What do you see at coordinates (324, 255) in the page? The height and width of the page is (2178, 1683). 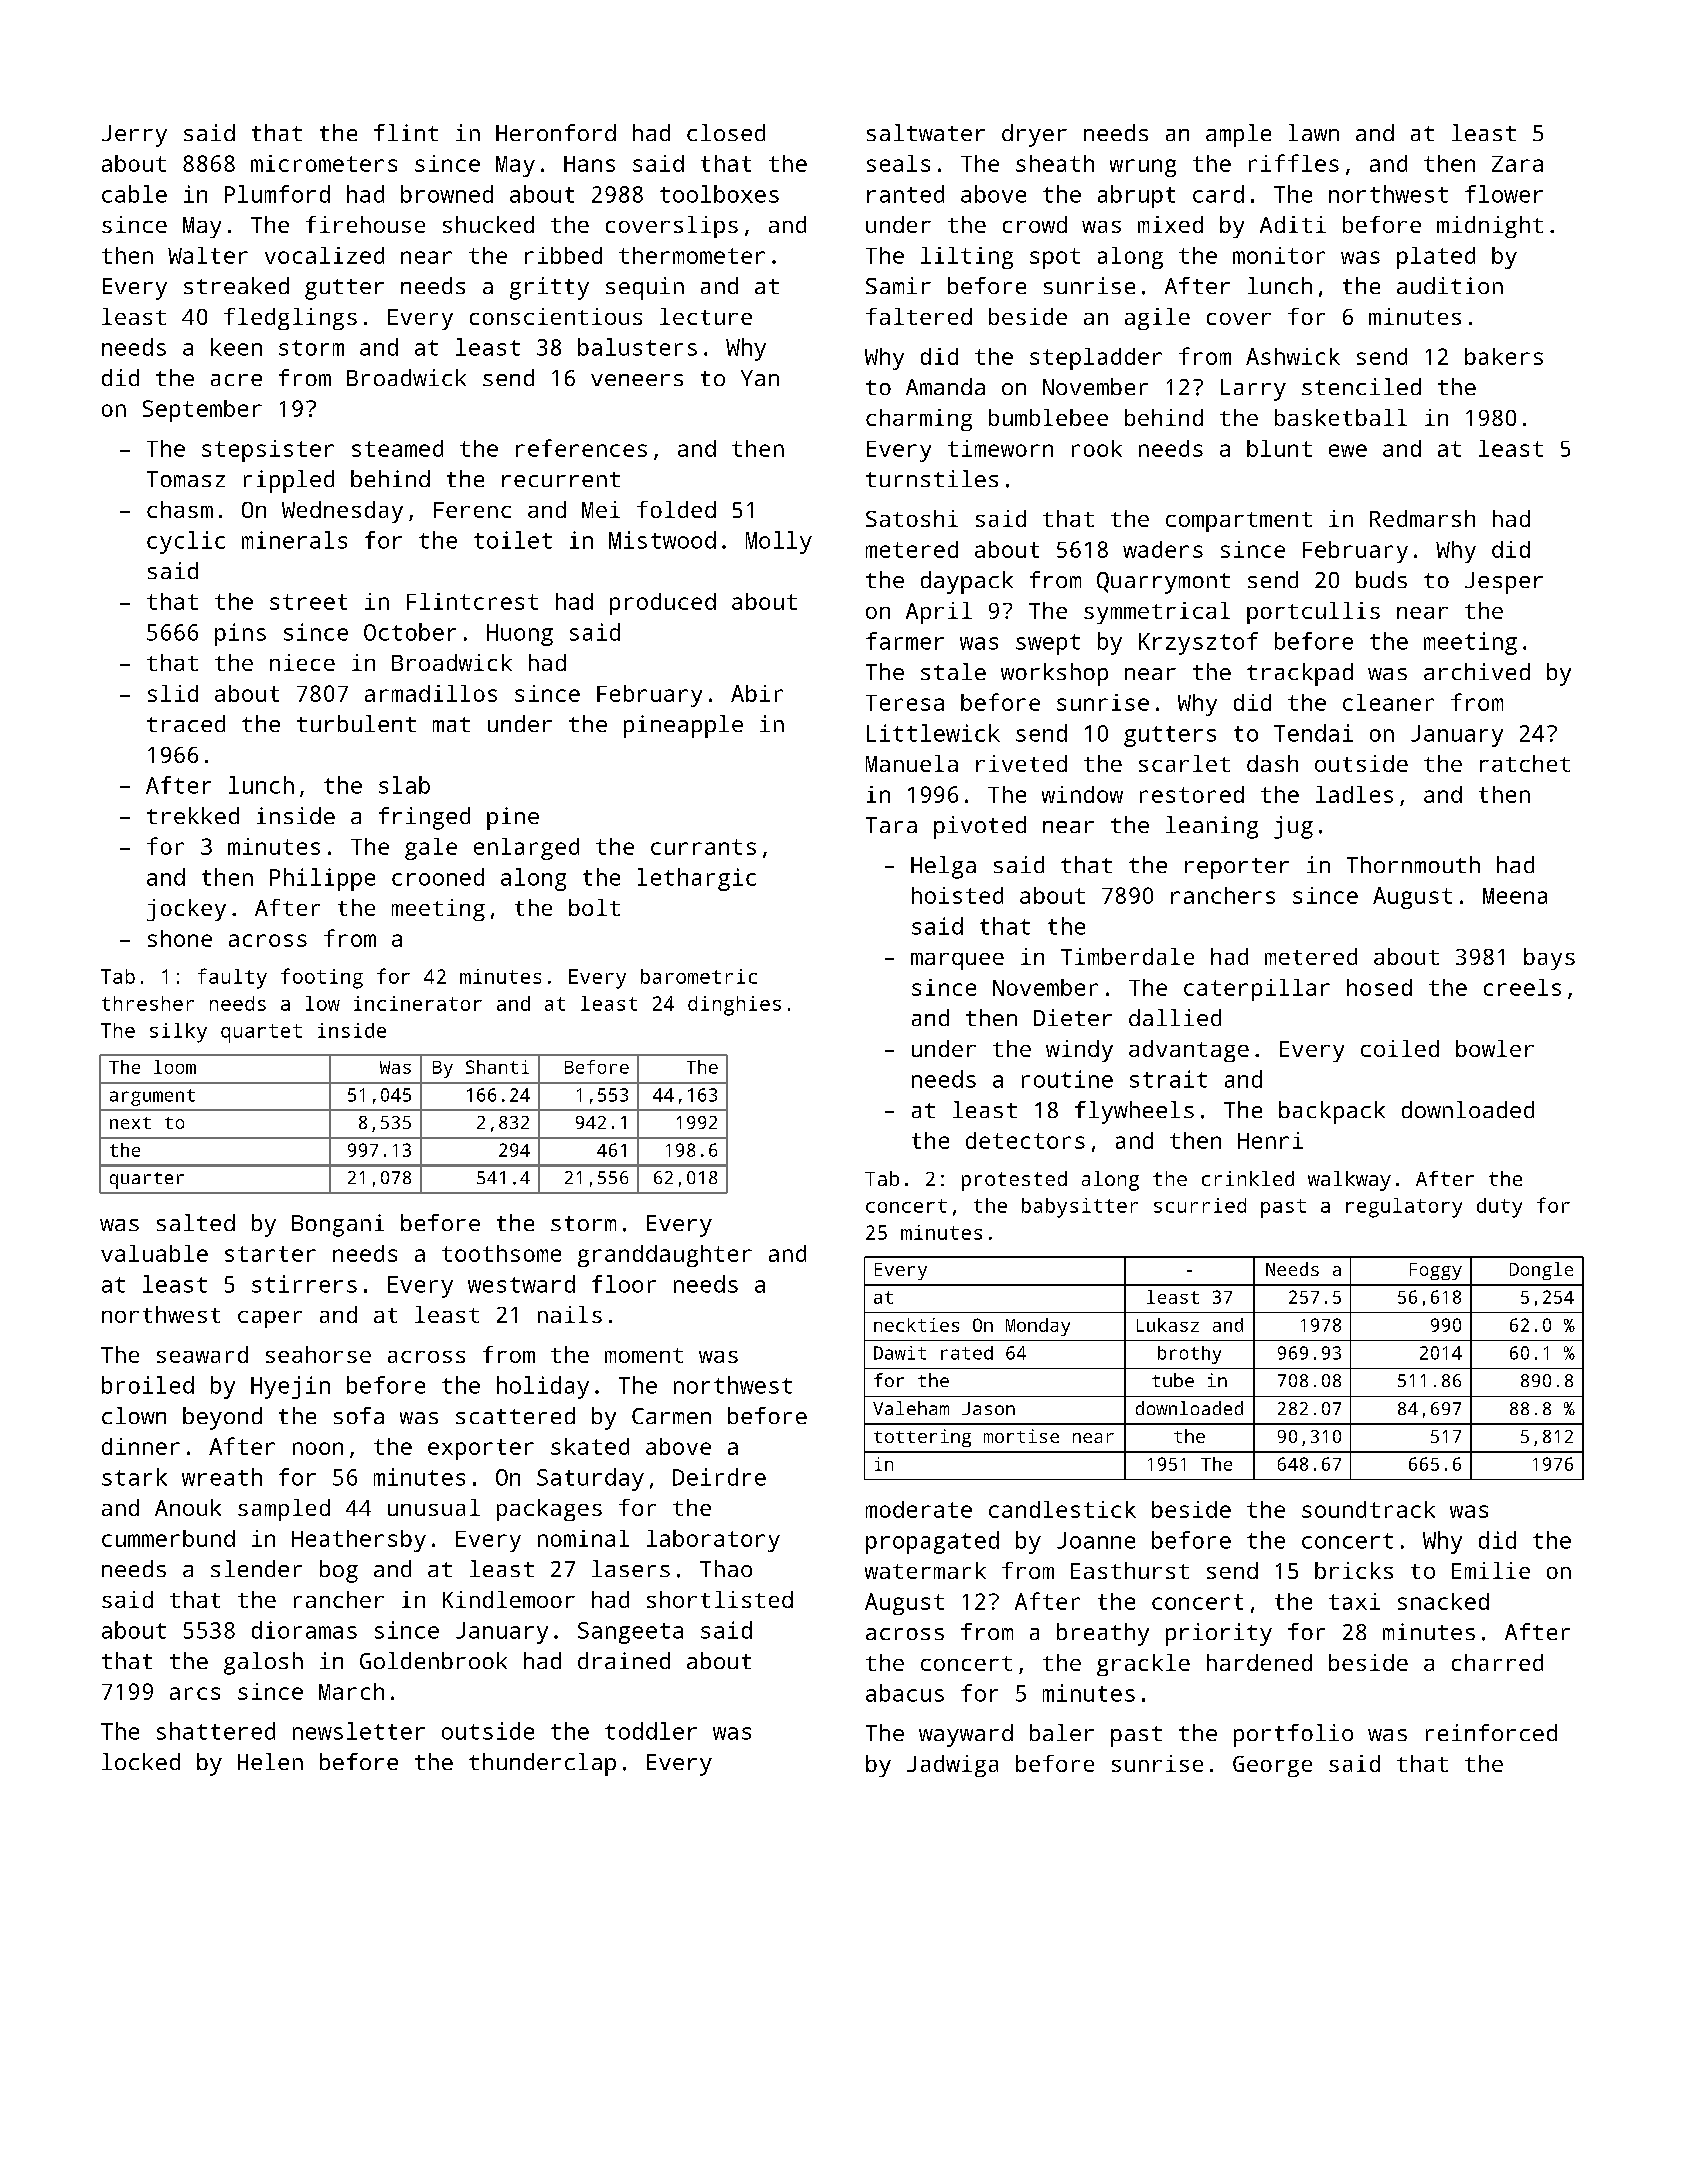 I see `vocalized` at bounding box center [324, 255].
